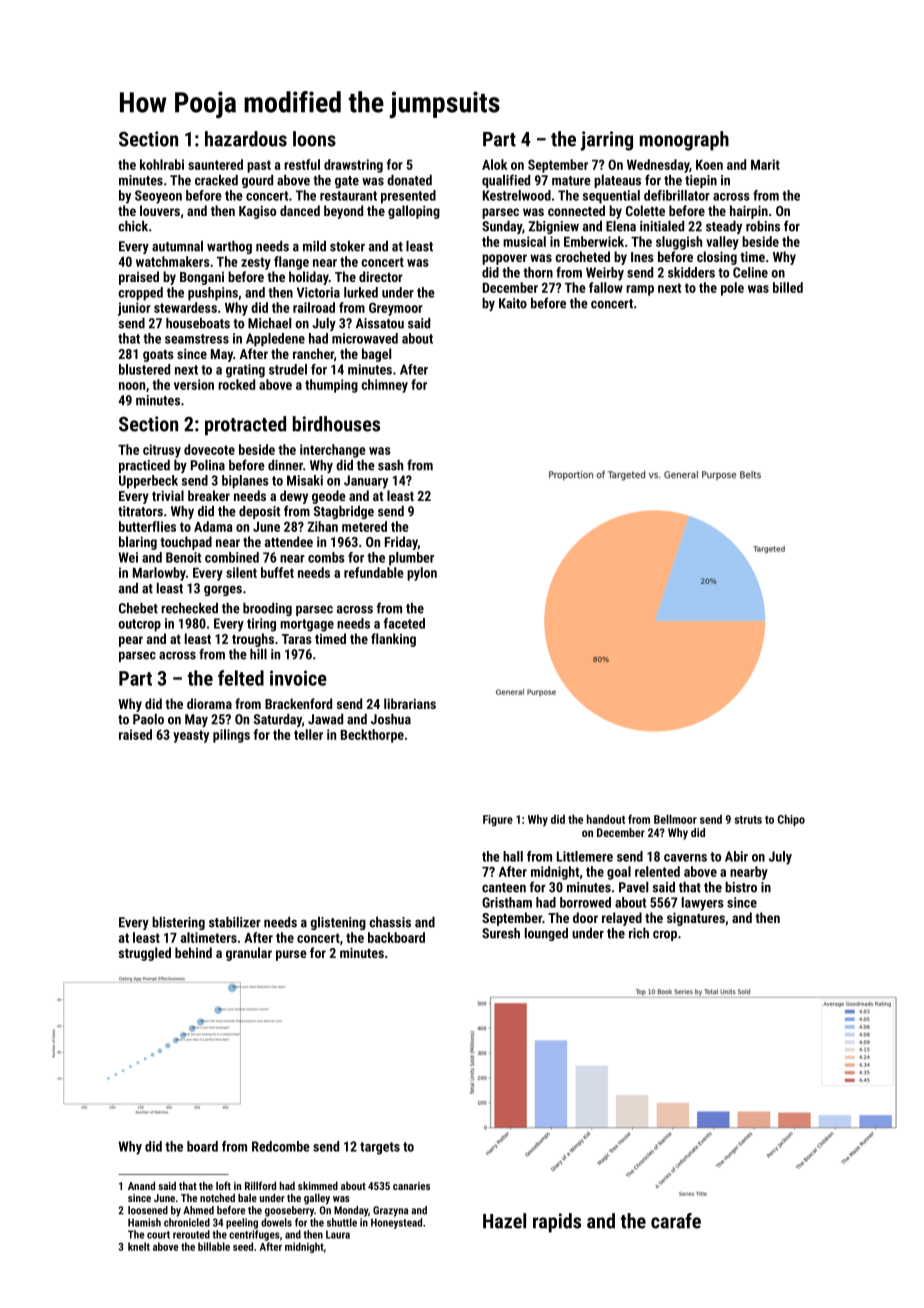  Describe the element at coordinates (501, 933) in the screenshot. I see `Suresh` at that location.
